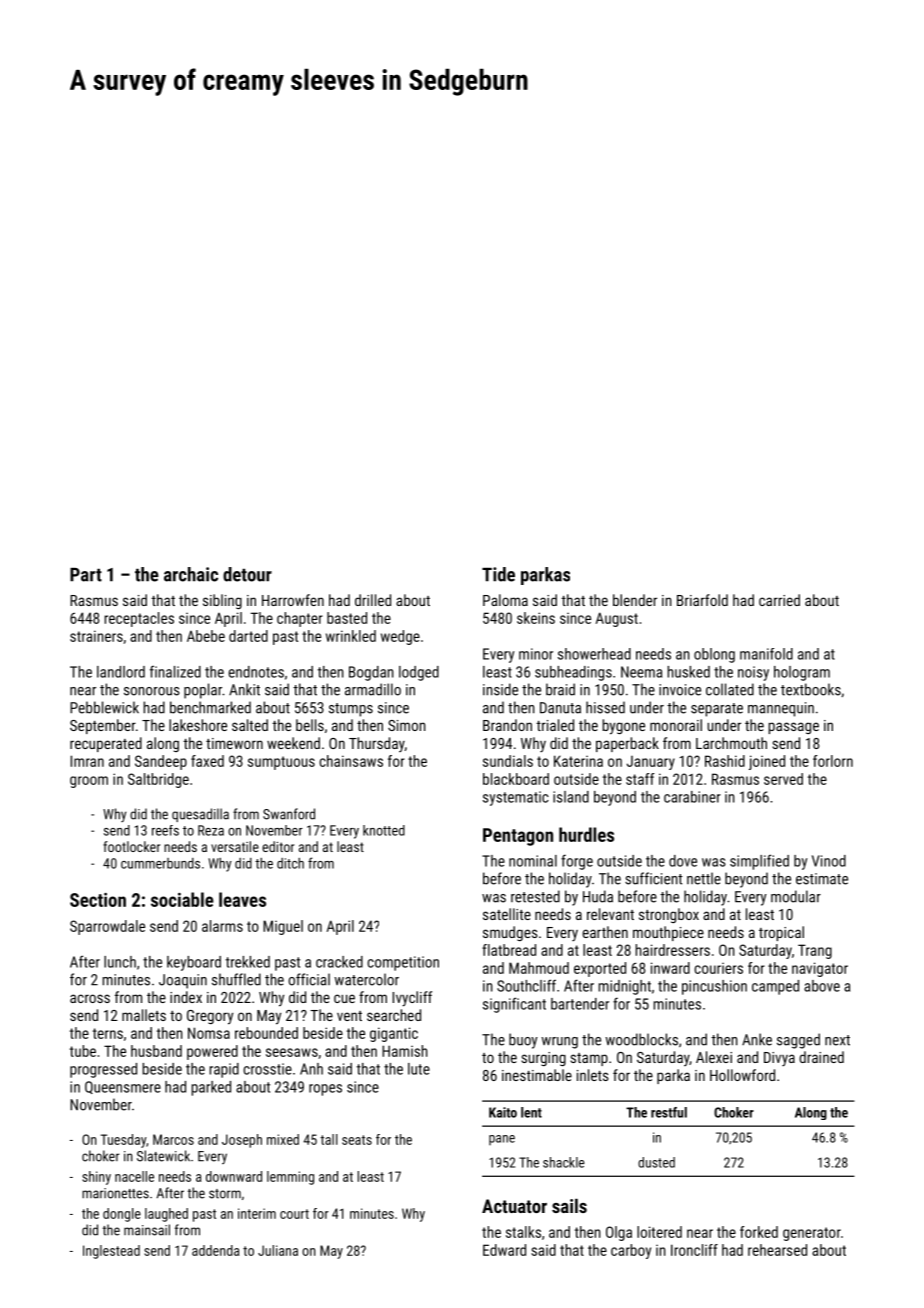 The height and width of the screenshot is (1308, 924). I want to click on Sandeep, so click(161, 762).
